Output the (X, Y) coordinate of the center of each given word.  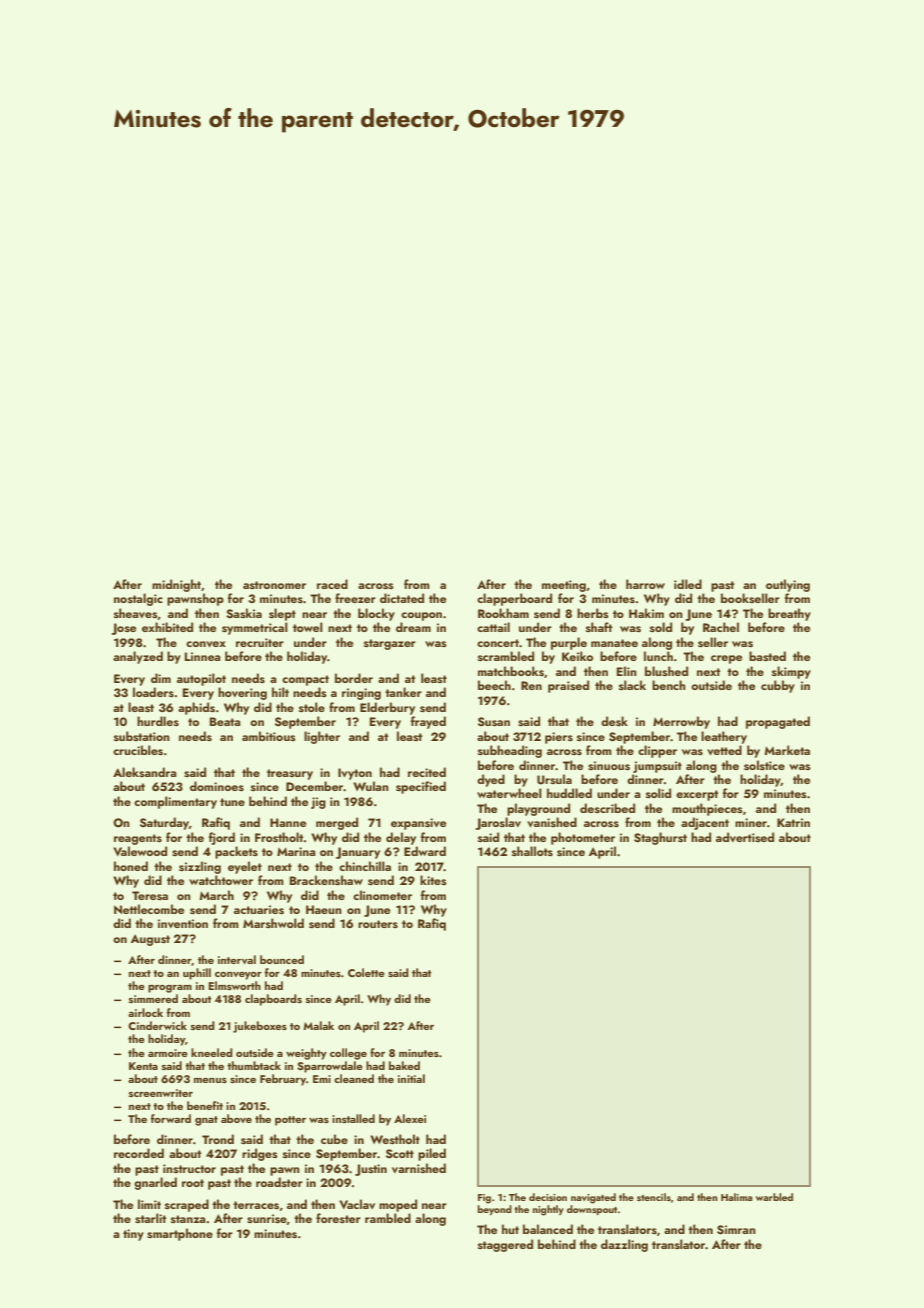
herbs (593, 613)
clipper (657, 751)
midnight (176, 585)
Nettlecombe (149, 909)
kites (433, 880)
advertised (745, 837)
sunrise (267, 1218)
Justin (371, 1170)
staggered (505, 1245)
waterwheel (509, 793)
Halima (737, 1197)
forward (171, 1118)
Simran (736, 1230)
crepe (726, 659)
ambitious (269, 736)
